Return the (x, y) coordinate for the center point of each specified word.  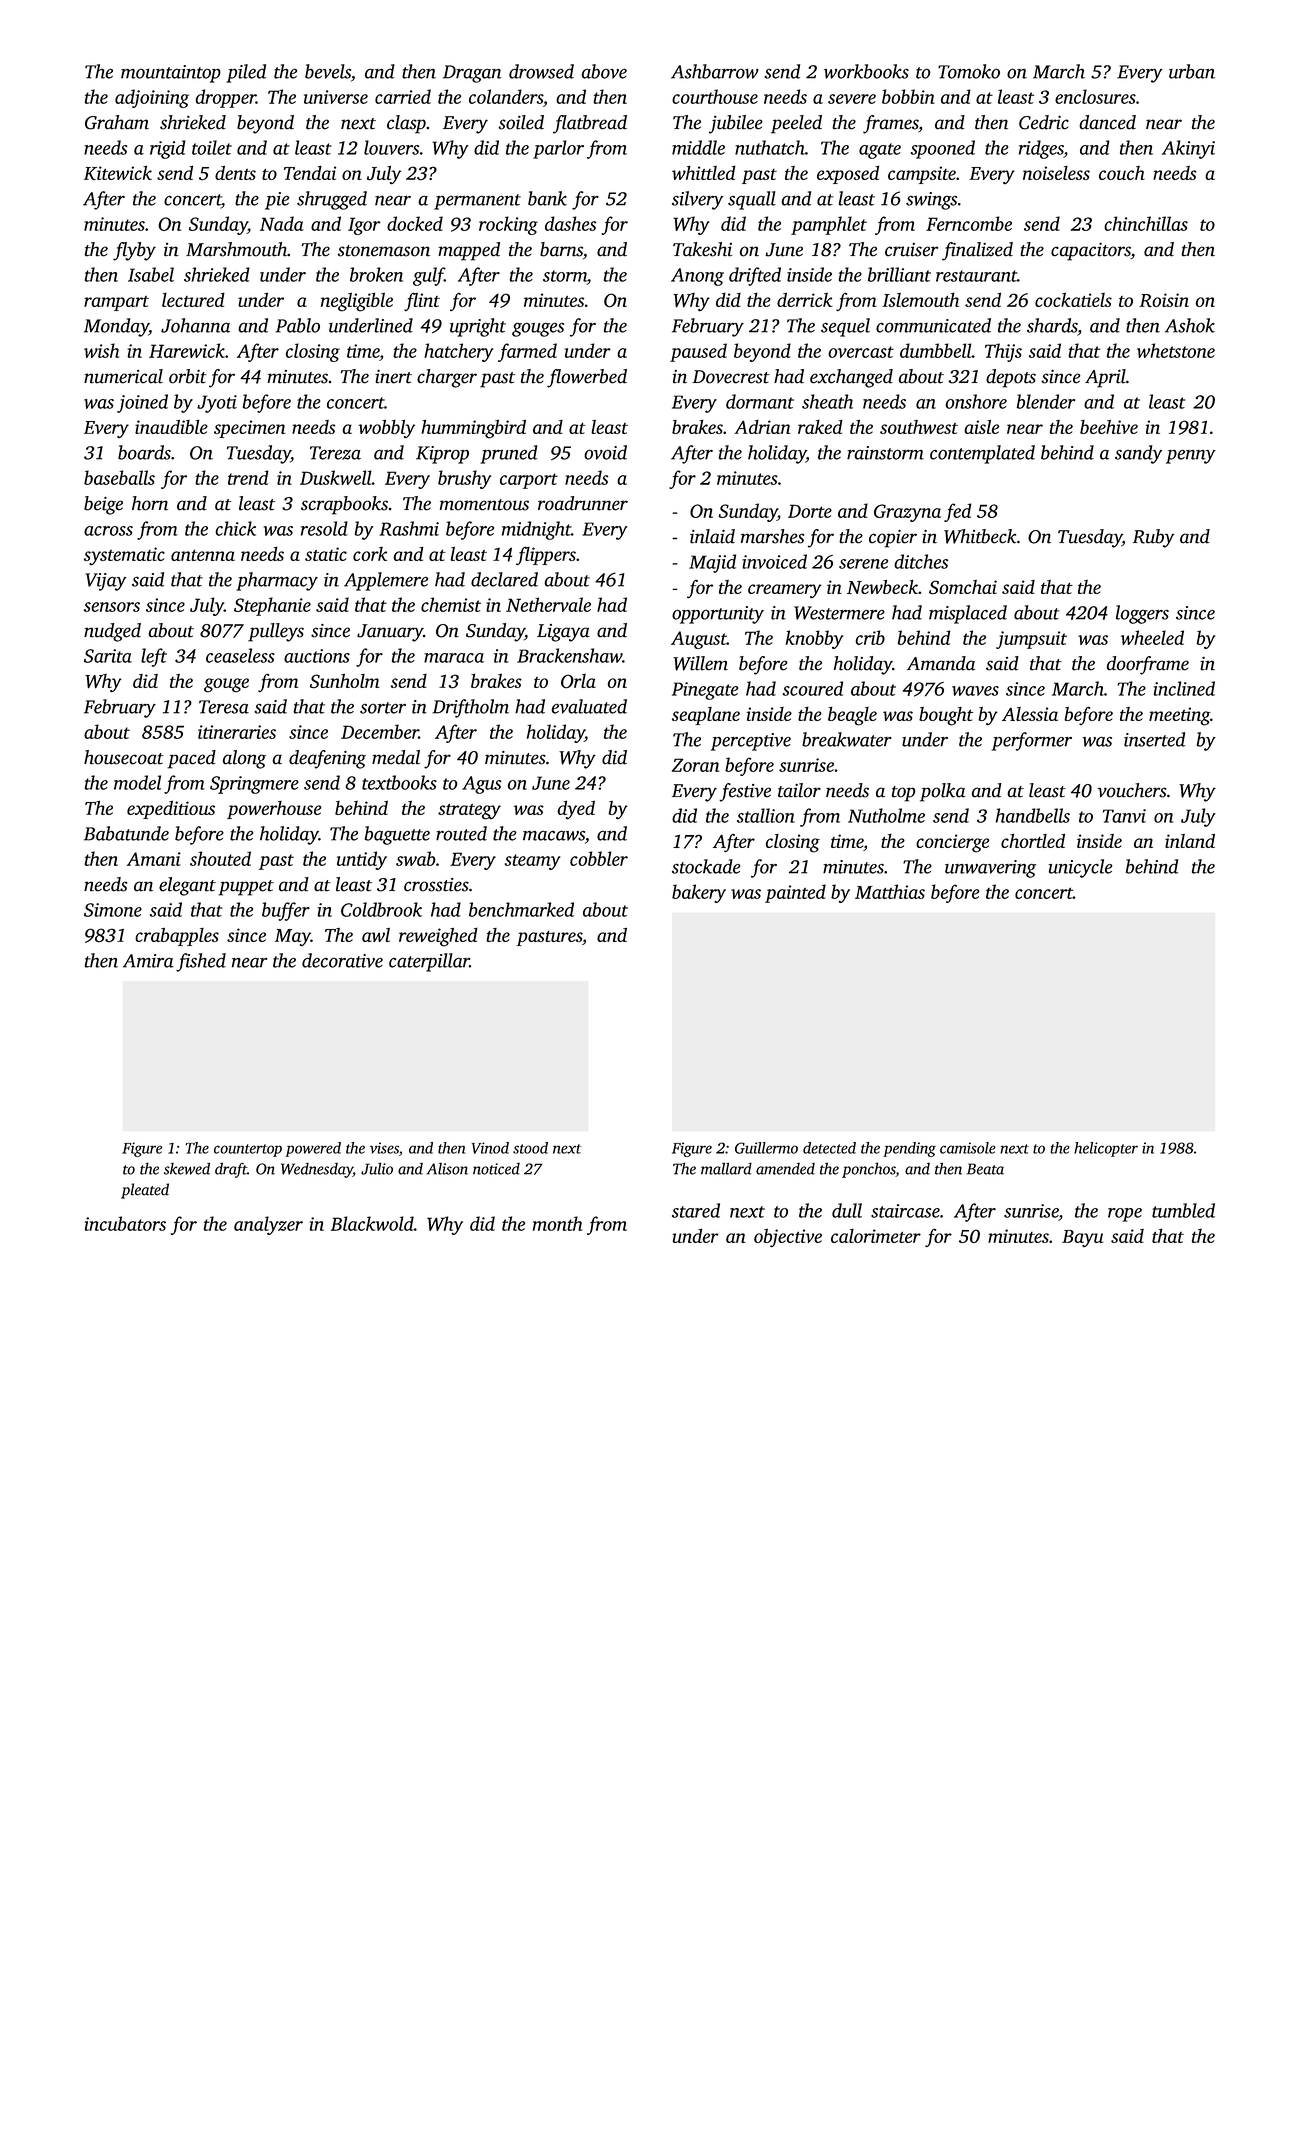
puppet (246, 888)
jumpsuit (1031, 640)
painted (795, 893)
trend (248, 477)
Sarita (108, 656)
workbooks (866, 71)
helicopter (1106, 1149)
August (699, 640)
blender (1046, 401)
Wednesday (317, 1170)
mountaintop (171, 74)
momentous (484, 505)
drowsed (541, 71)
